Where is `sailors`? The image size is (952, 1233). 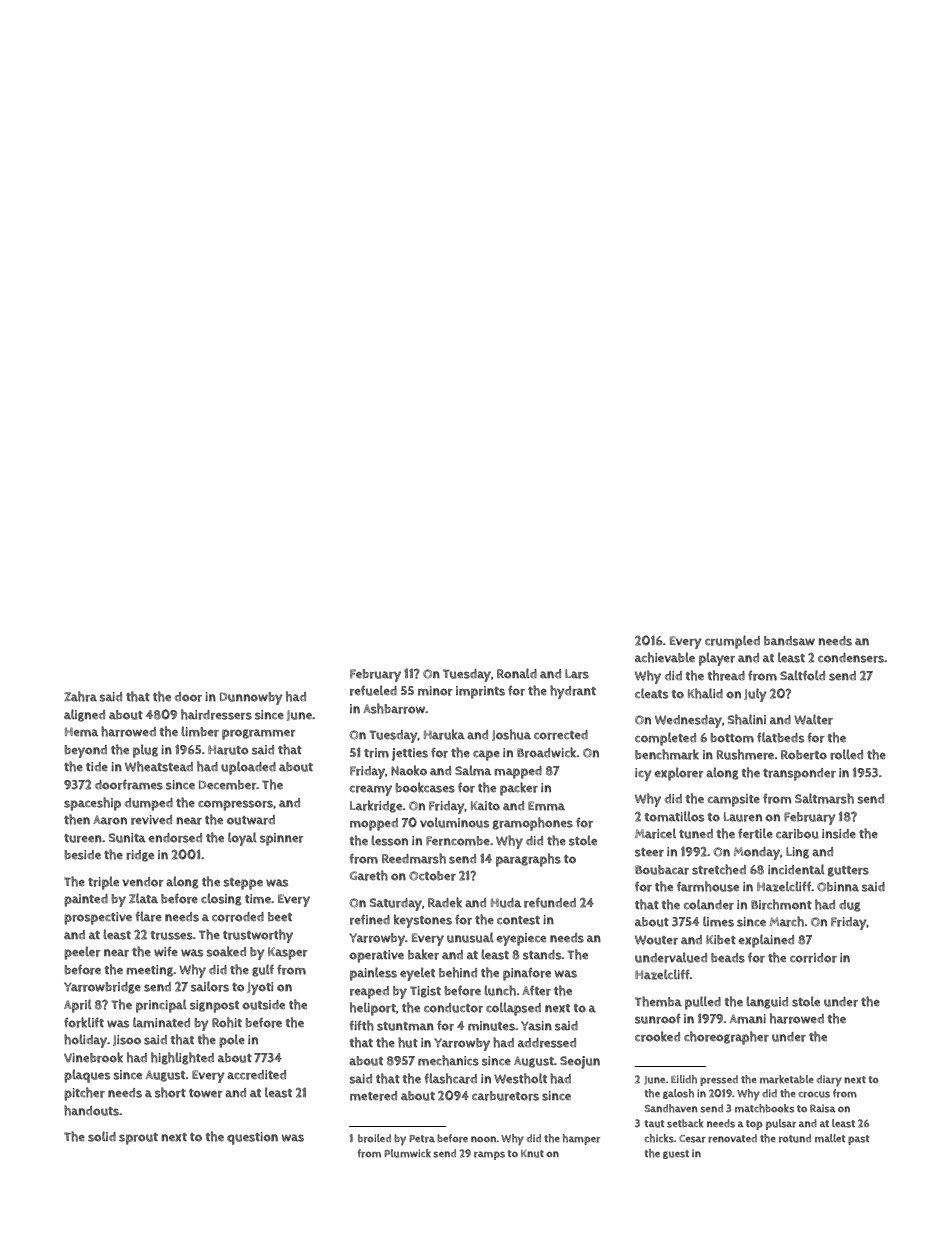 sailors is located at coordinates (210, 986).
